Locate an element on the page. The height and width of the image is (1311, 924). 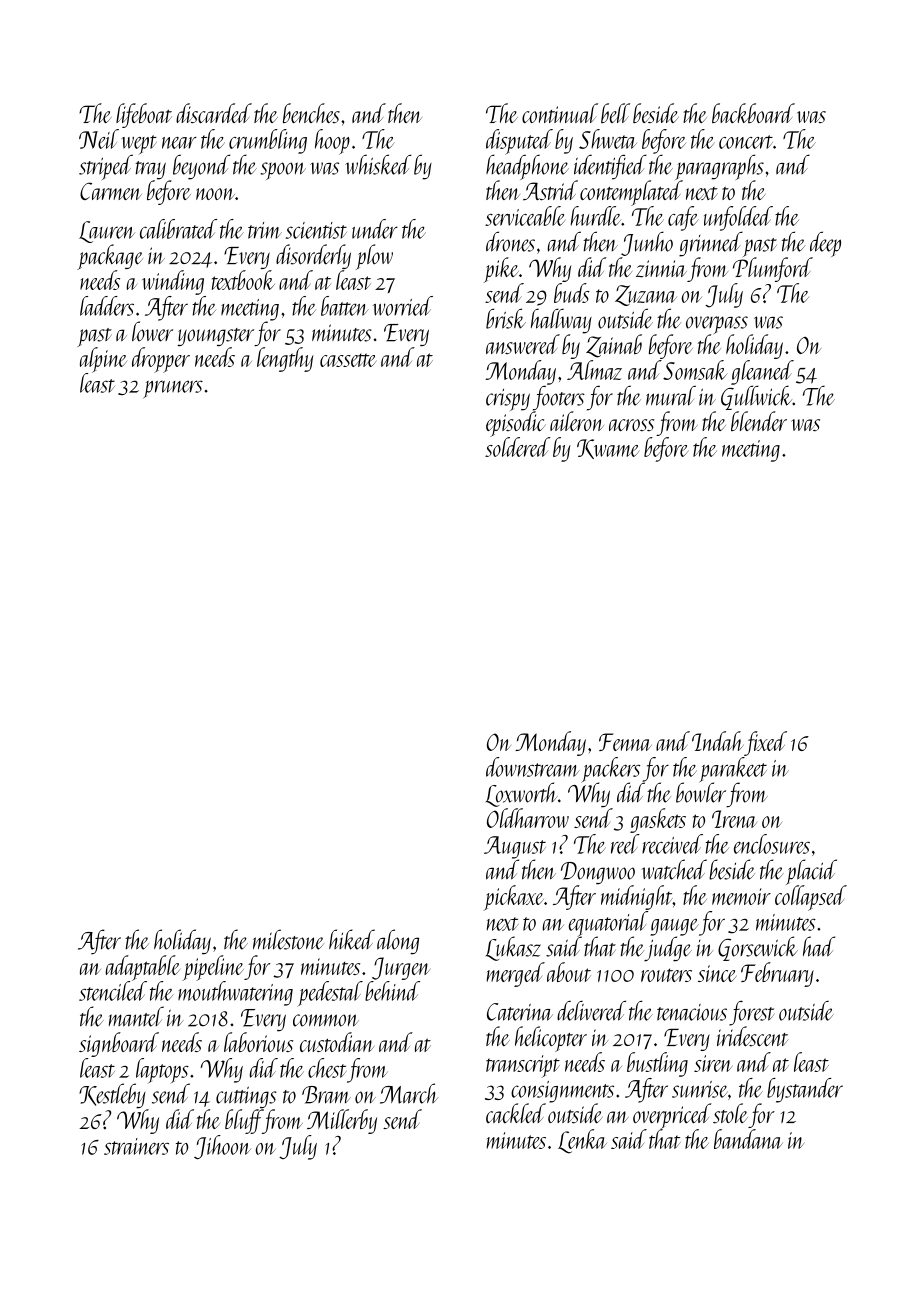
strainers is located at coordinates (136, 1146).
